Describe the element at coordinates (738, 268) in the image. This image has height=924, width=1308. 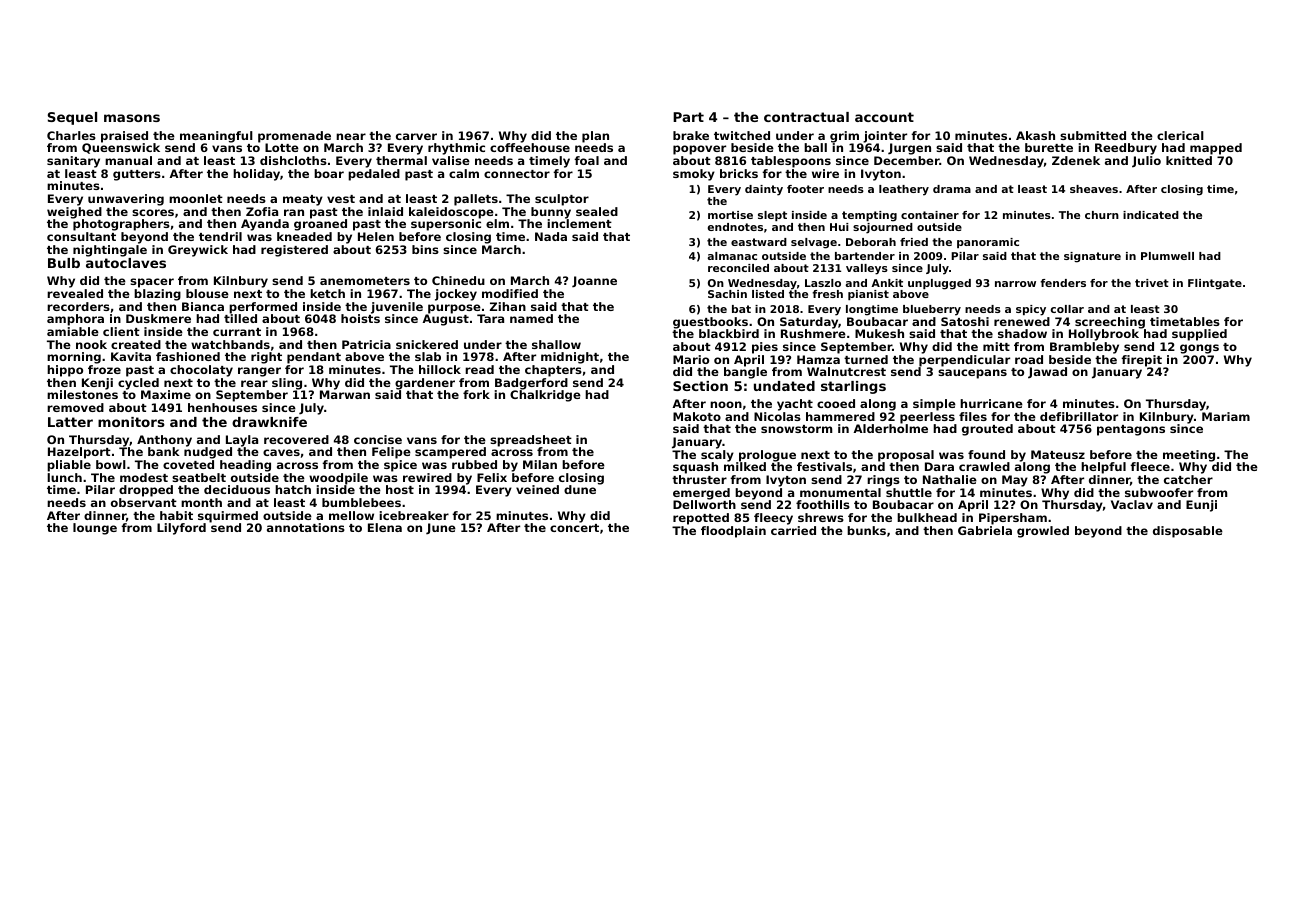
I see `reconciled` at that location.
